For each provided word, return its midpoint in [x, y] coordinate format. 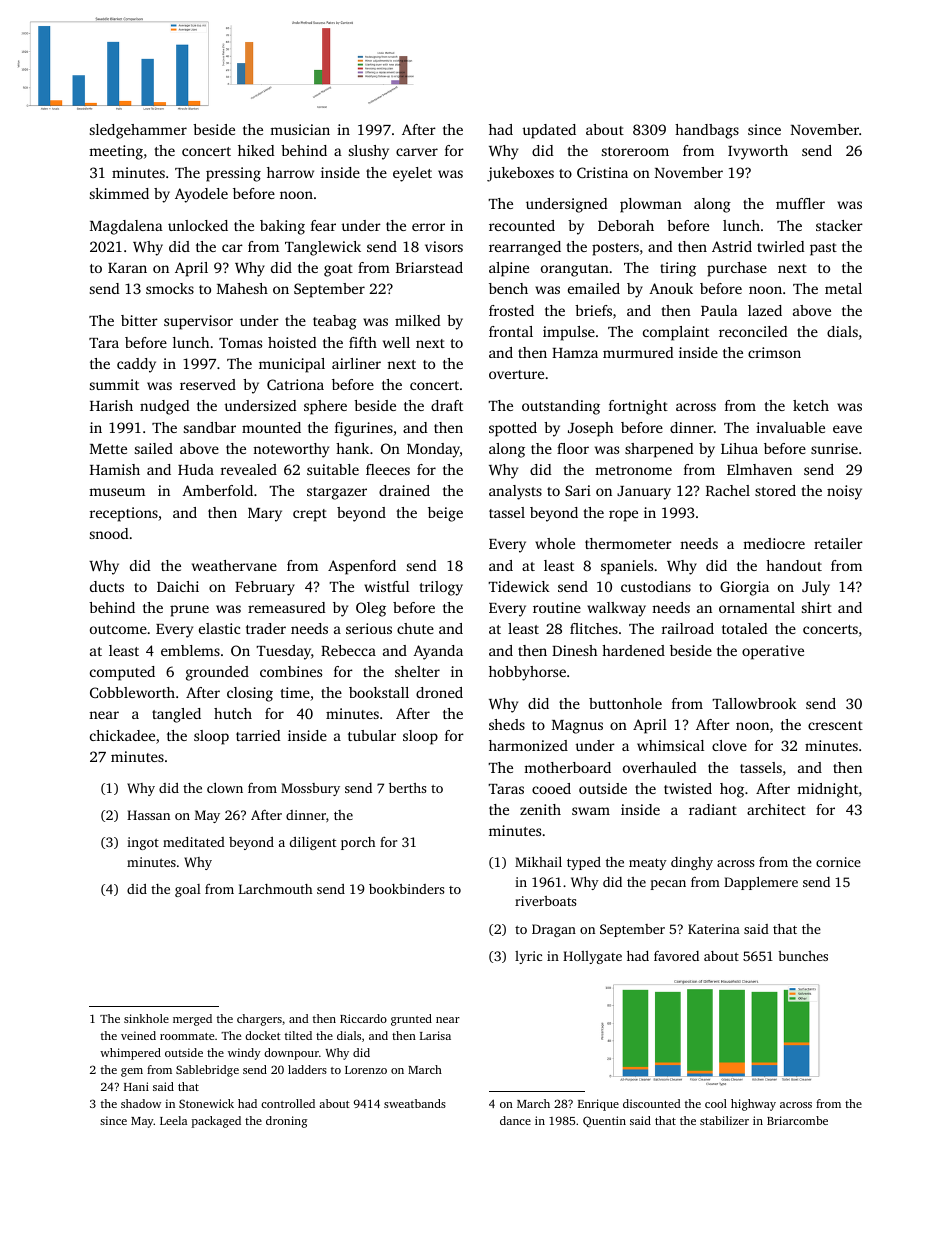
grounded [217, 673]
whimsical [670, 745]
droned [439, 692]
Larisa [435, 1035]
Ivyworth [758, 152]
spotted [513, 429]
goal [188, 890]
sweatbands [415, 1103]
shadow [141, 1103]
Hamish [115, 469]
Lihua [739, 448]
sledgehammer [138, 131]
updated [549, 131]
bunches [803, 956]
